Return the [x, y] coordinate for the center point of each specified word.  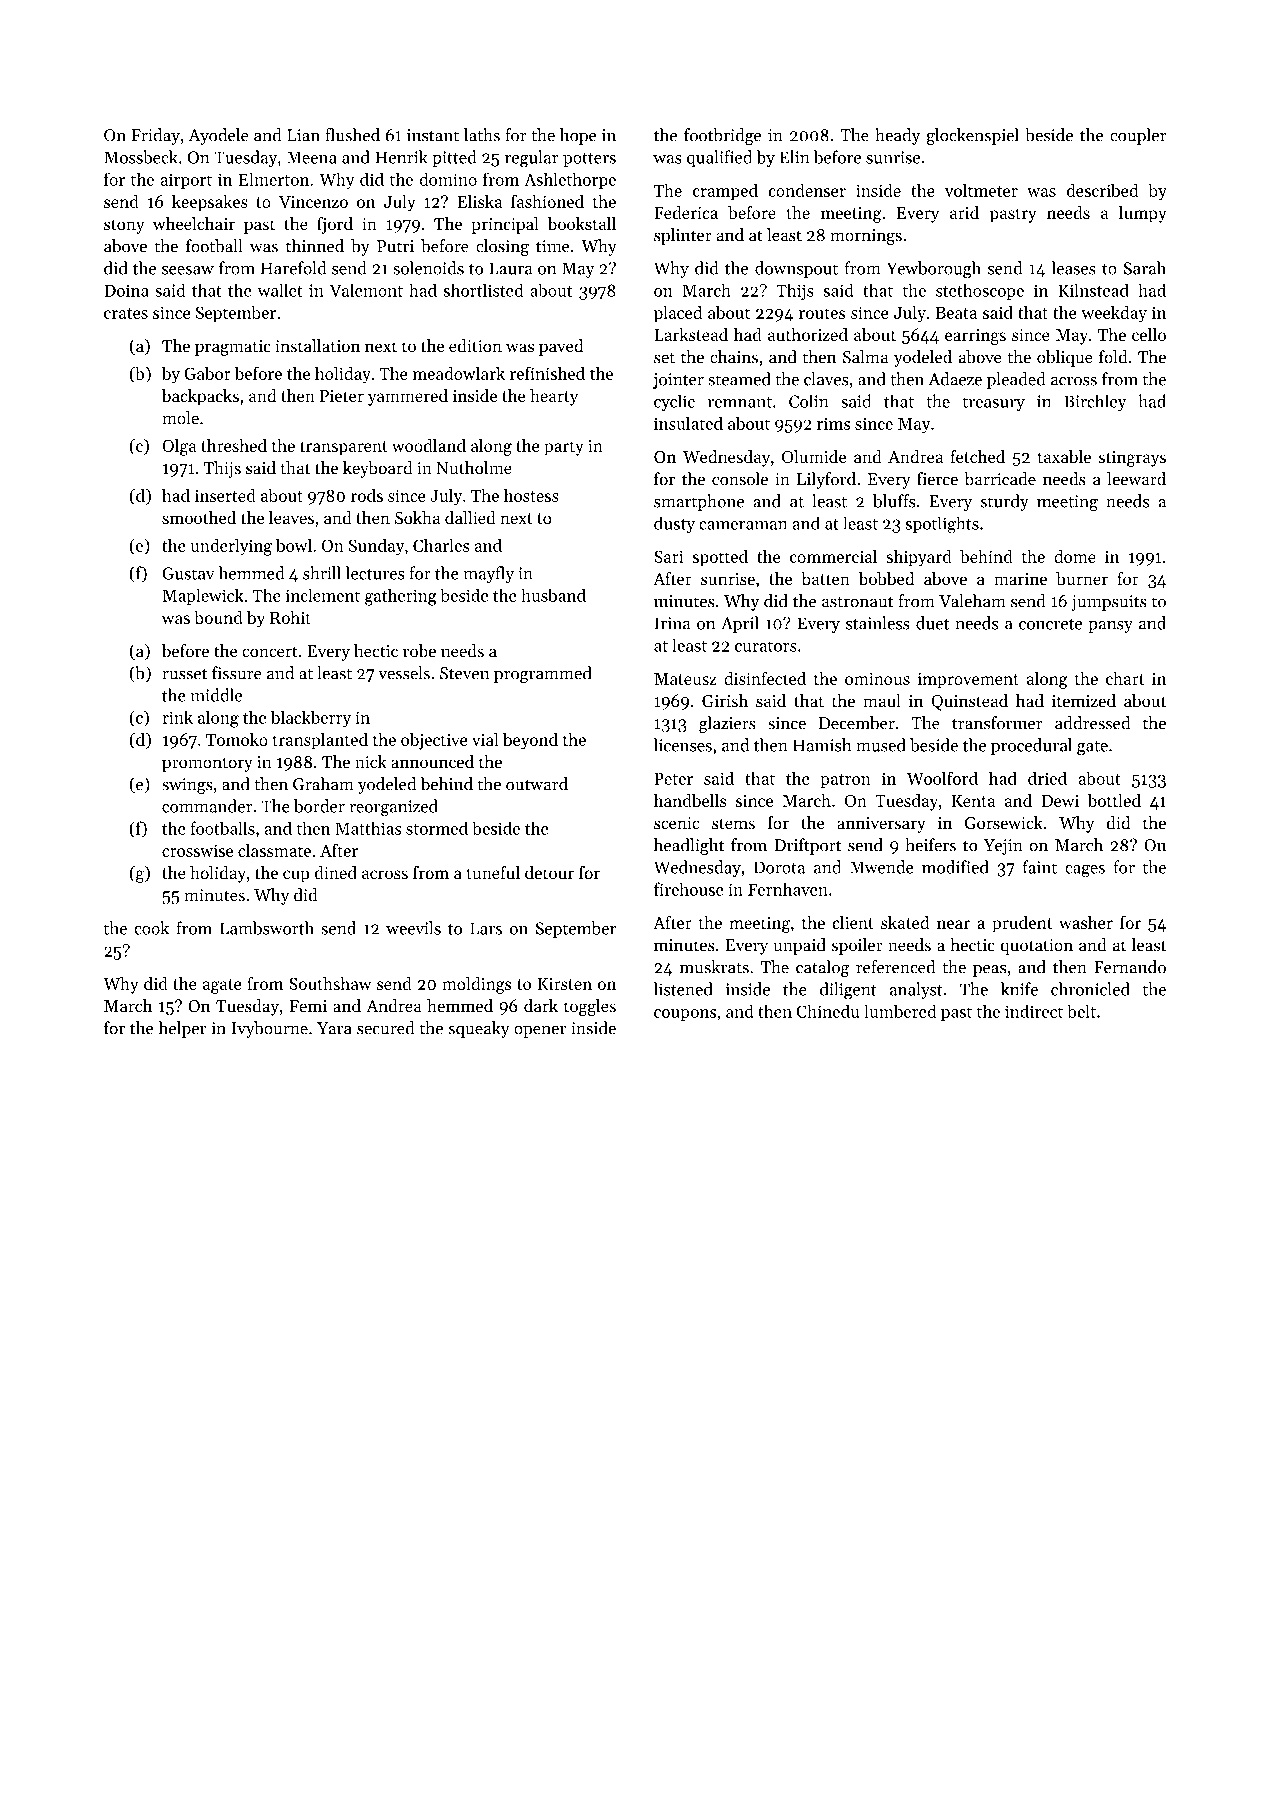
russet [184, 674]
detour [549, 872]
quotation [1037, 947]
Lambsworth [267, 928]
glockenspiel [972, 136]
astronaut [857, 602]
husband [553, 595]
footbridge [722, 136]
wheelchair [194, 223]
